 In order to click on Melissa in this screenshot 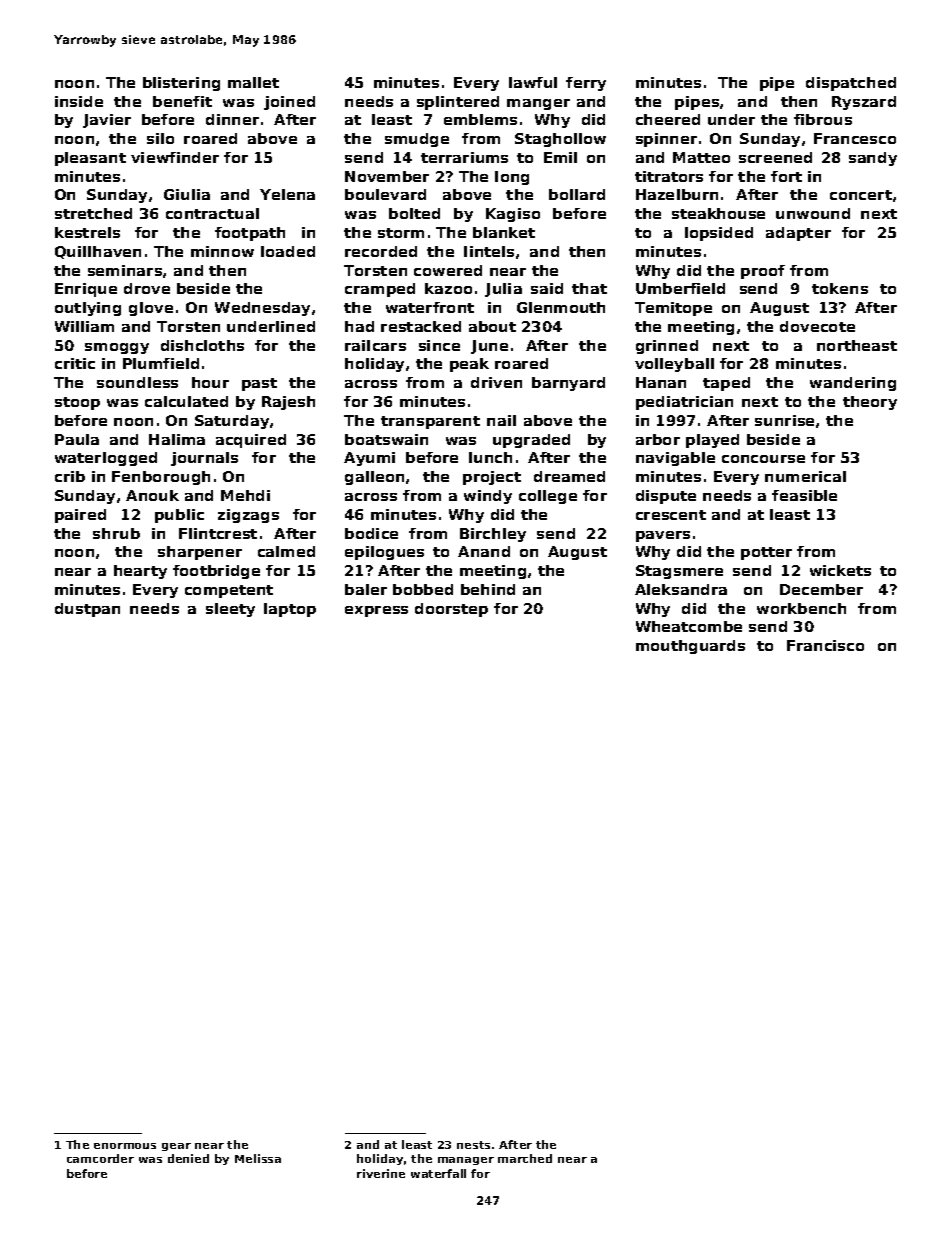, I will do `click(258, 1158)`.
